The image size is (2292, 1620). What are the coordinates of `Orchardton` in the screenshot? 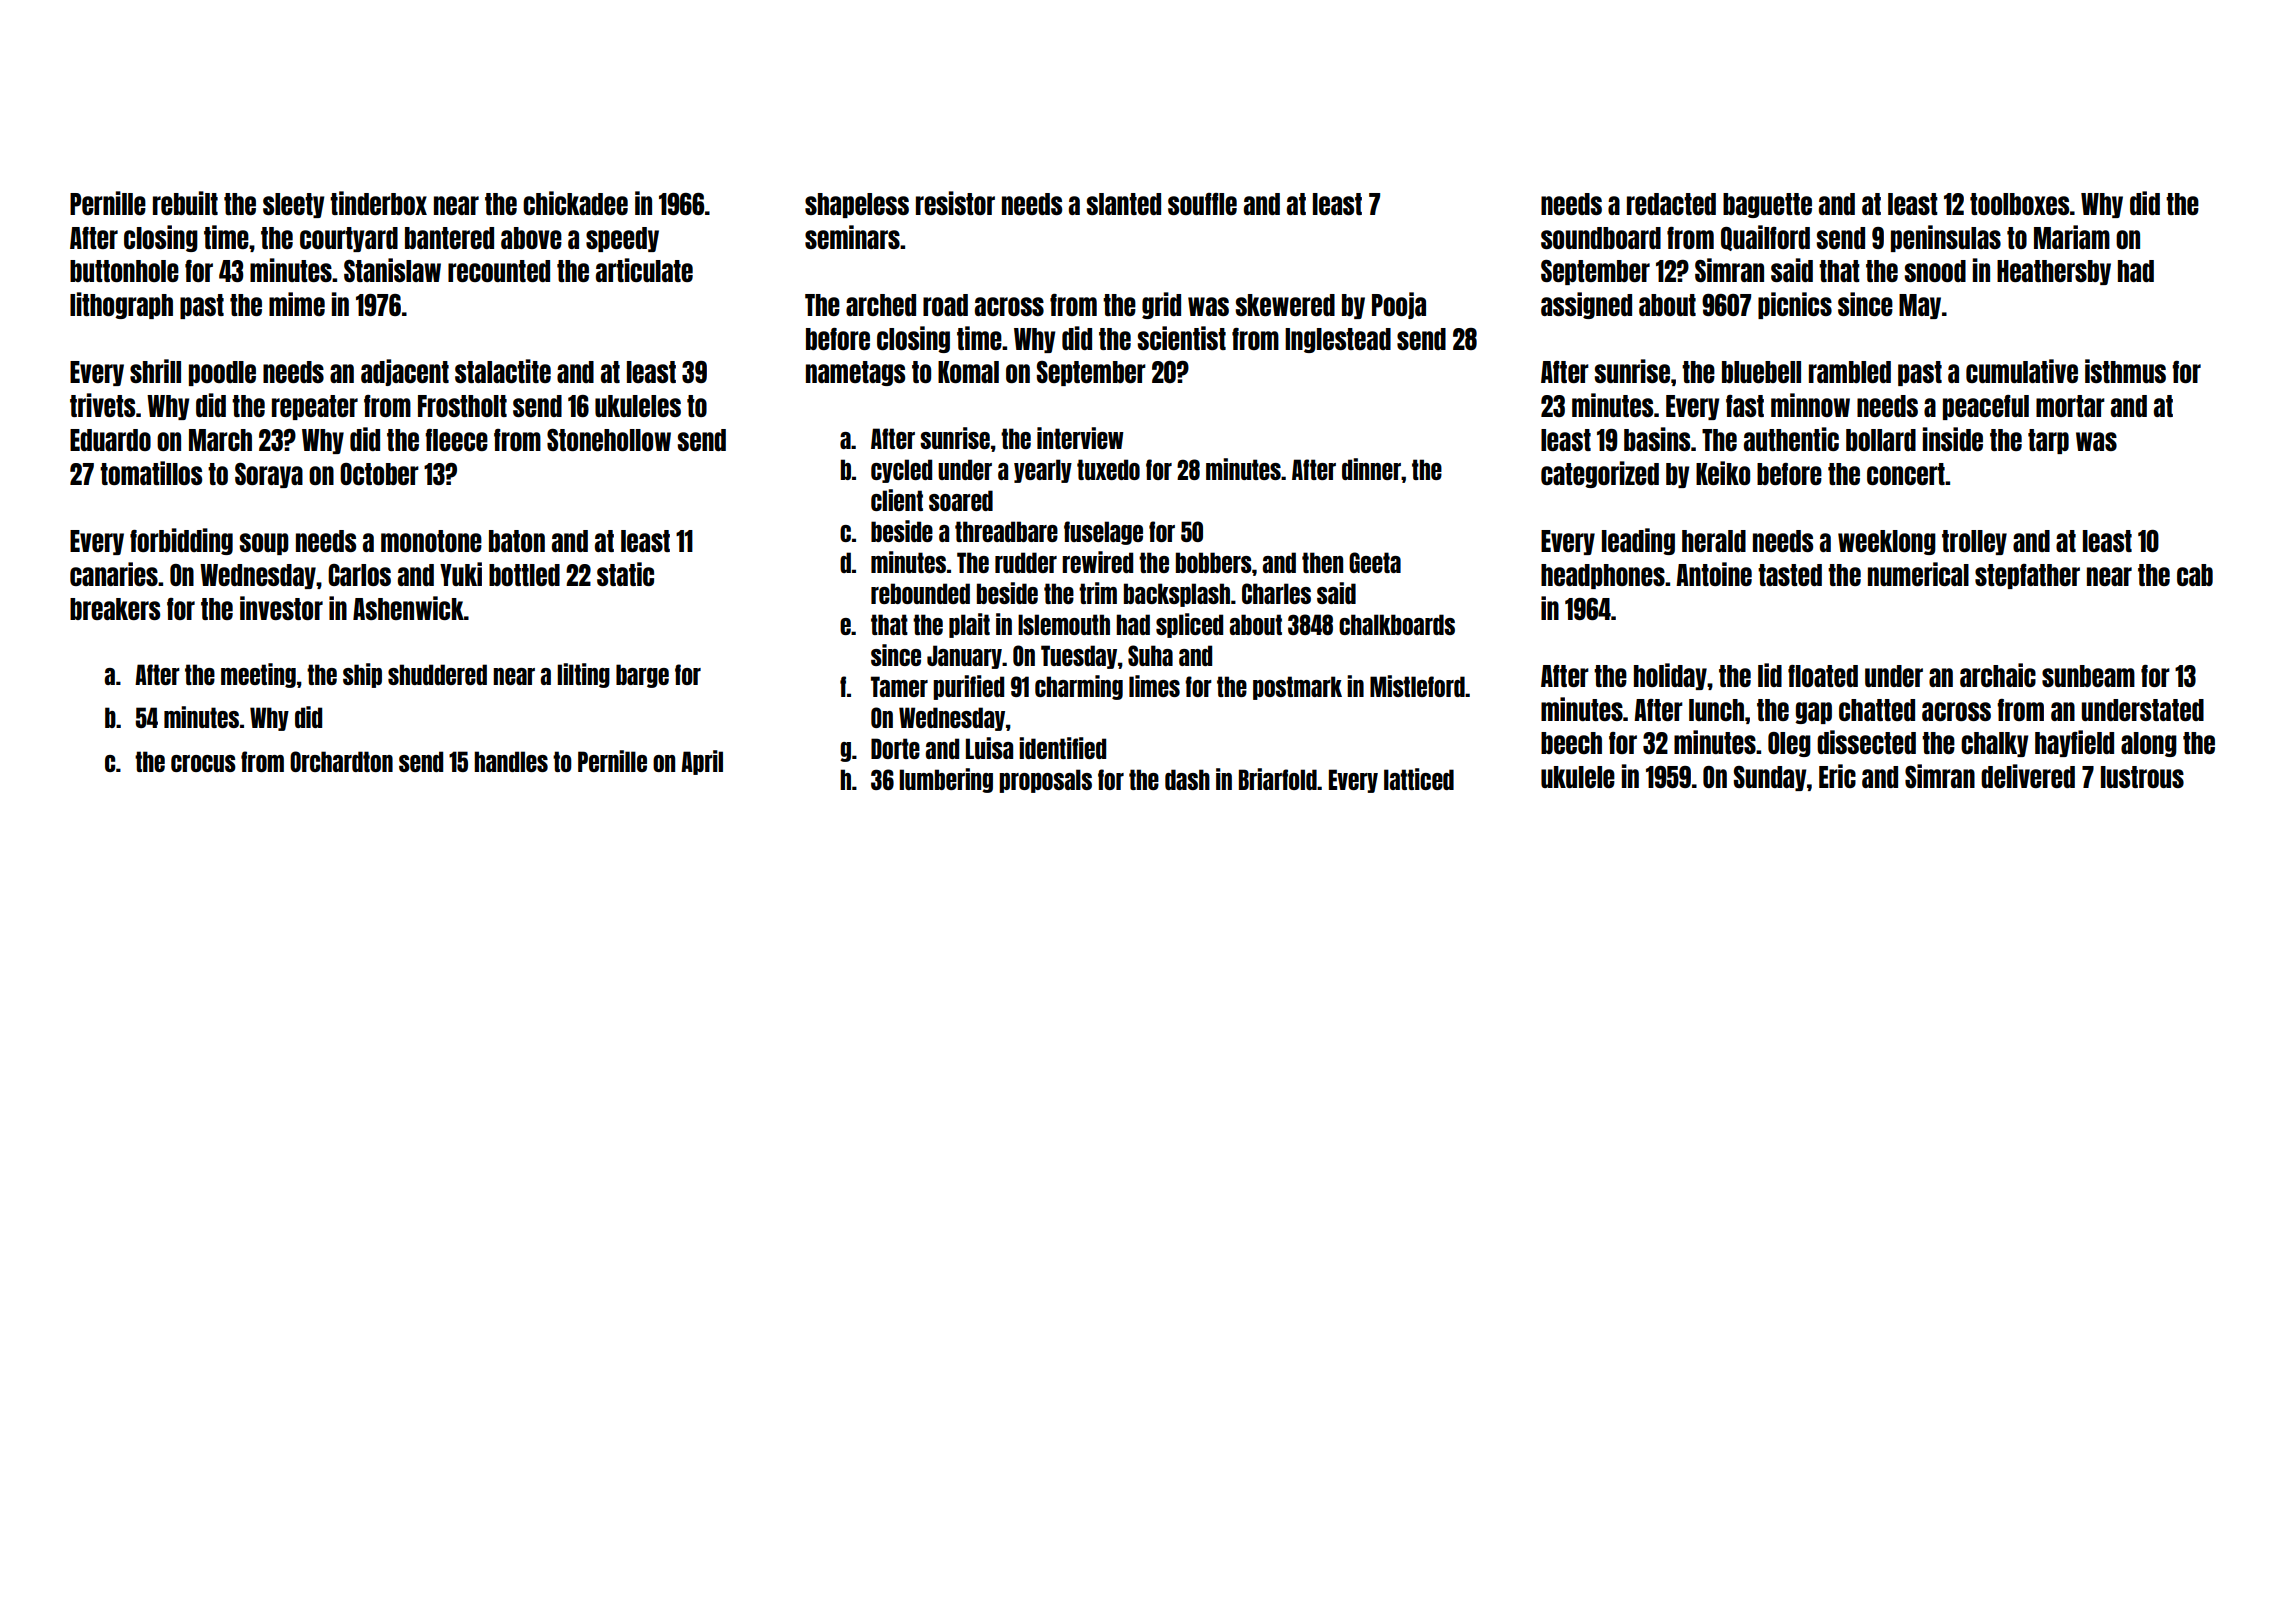 It's located at (341, 761).
